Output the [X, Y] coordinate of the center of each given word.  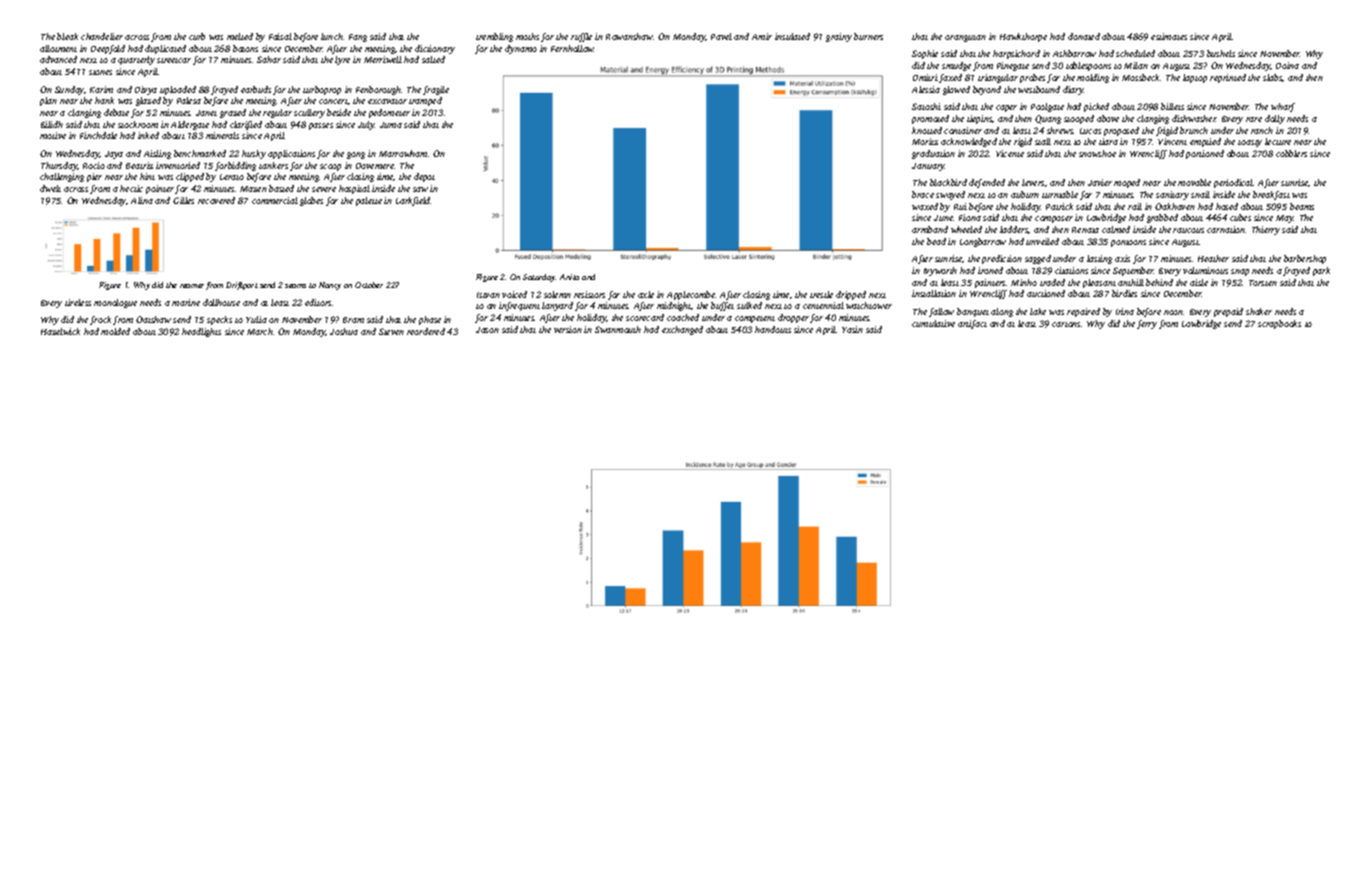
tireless [78, 302]
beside [339, 112]
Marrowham [403, 153]
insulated [792, 36]
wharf [1283, 107]
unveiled [1042, 241]
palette [369, 201]
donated [1084, 36]
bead [936, 241]
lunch [332, 36]
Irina [1125, 311]
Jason [487, 330]
